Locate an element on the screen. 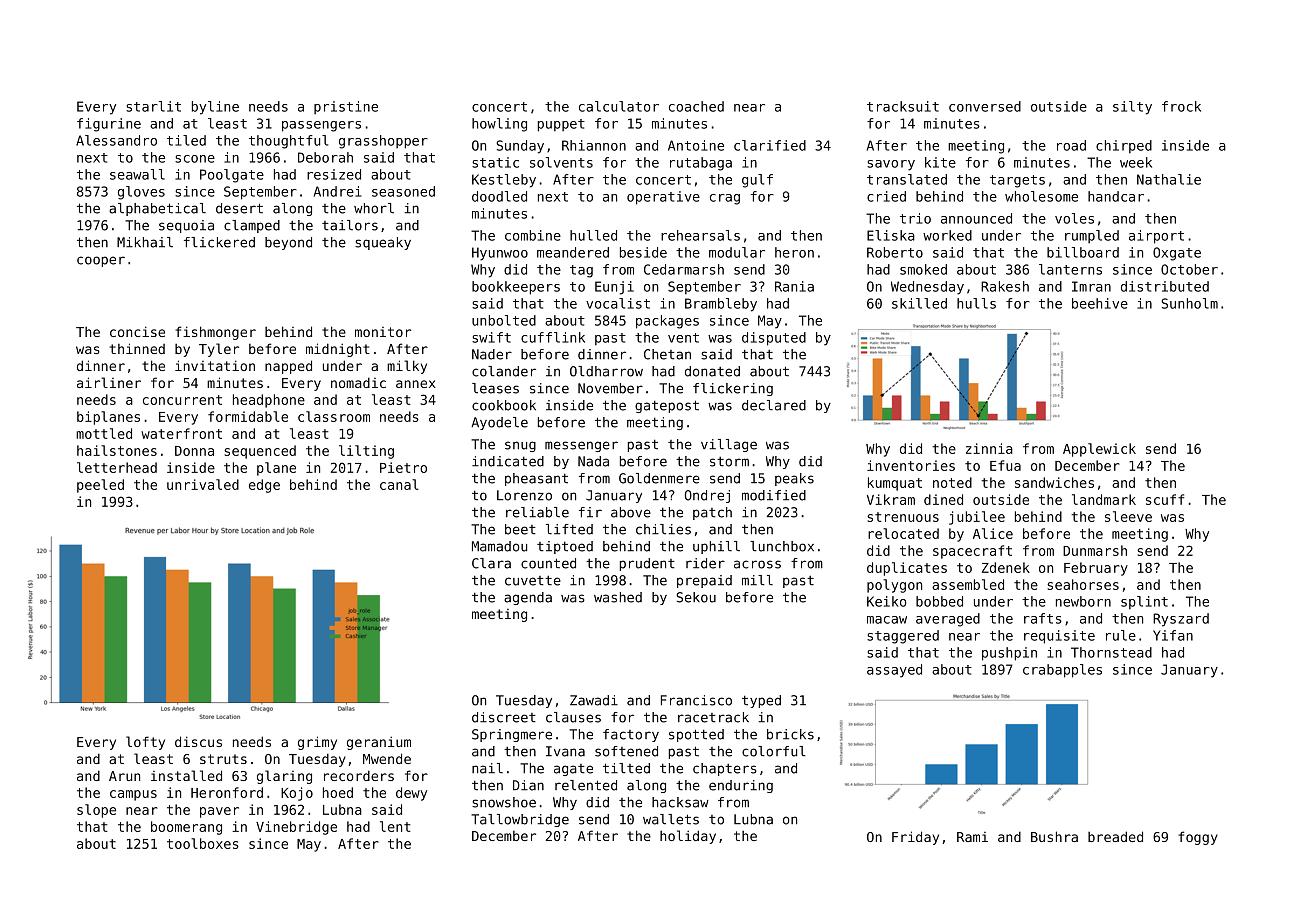  Francisco is located at coordinates (696, 700).
